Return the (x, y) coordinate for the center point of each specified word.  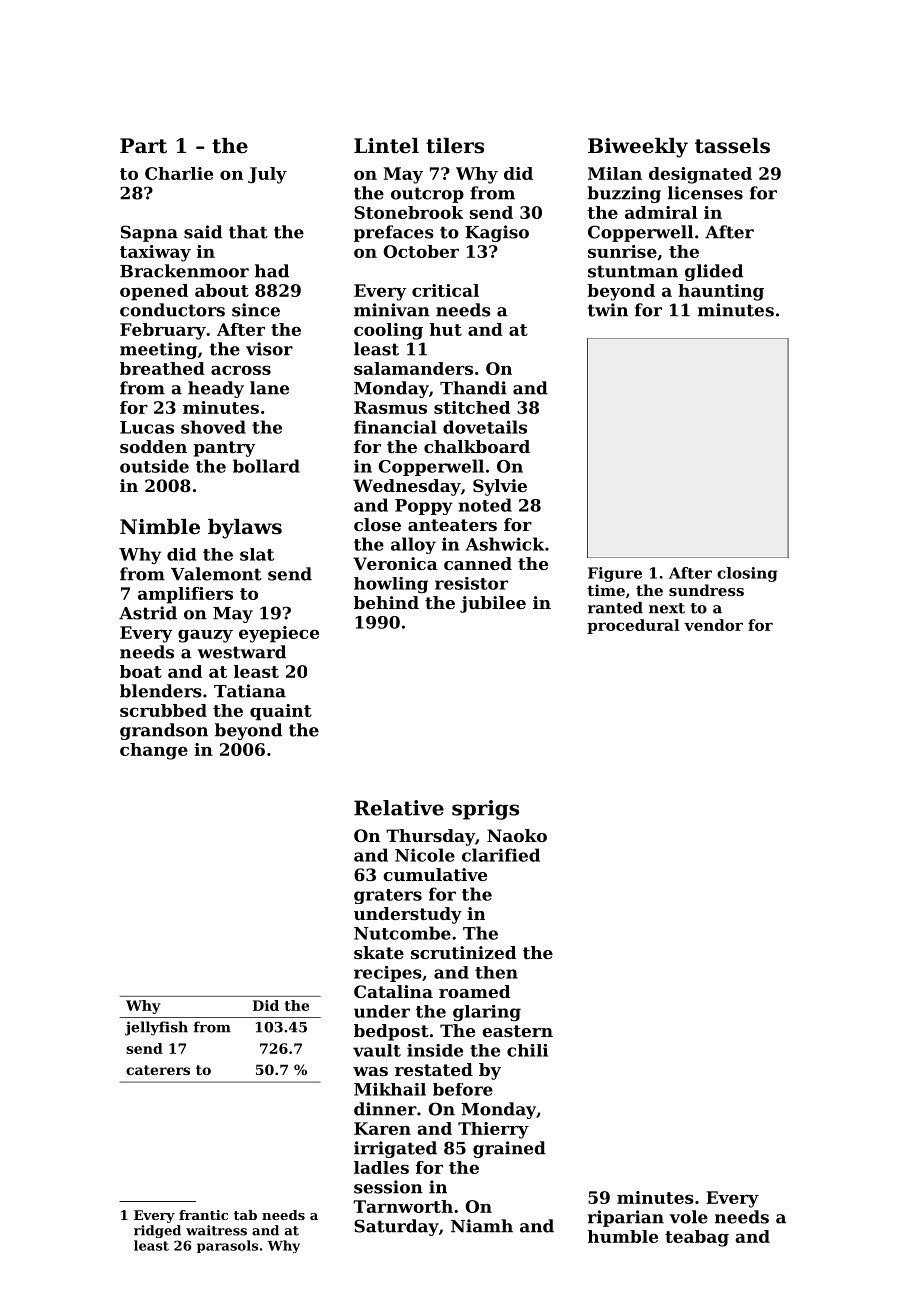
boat (141, 671)
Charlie (179, 173)
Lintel (386, 146)
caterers (158, 1070)
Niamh (482, 1226)
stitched (472, 407)
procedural (633, 626)
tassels (732, 146)
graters (388, 896)
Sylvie (500, 487)
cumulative (435, 874)
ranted (615, 608)
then (496, 972)
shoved (213, 427)
